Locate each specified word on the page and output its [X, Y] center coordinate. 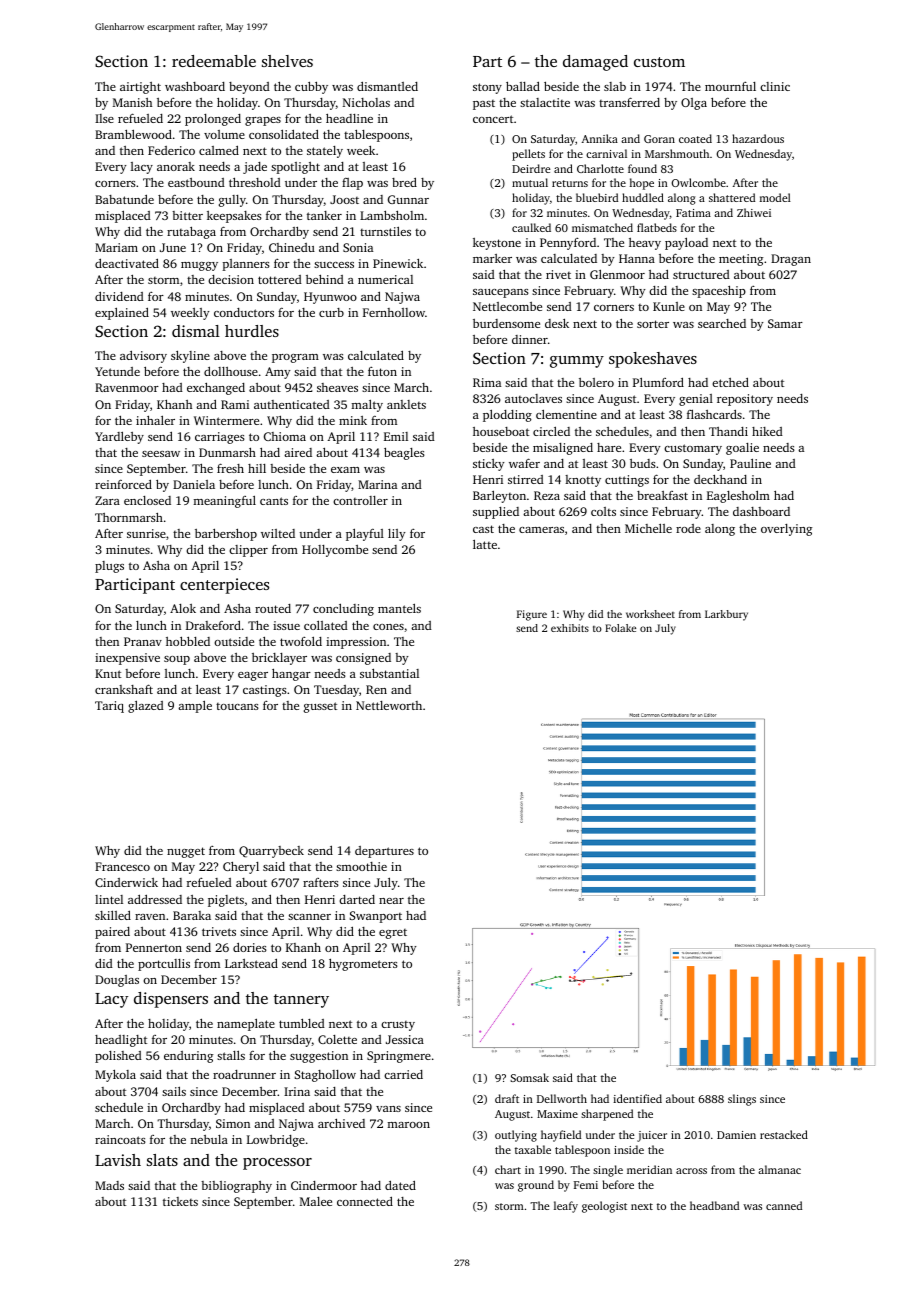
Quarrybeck [271, 852]
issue [286, 625]
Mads [109, 1185]
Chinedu [292, 247]
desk [557, 323]
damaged [595, 63]
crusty [398, 1026]
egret [393, 934]
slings [742, 1100]
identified [637, 1098]
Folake [620, 628]
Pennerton [154, 947]
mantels [399, 608]
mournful [730, 86]
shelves [287, 61]
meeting [741, 260]
